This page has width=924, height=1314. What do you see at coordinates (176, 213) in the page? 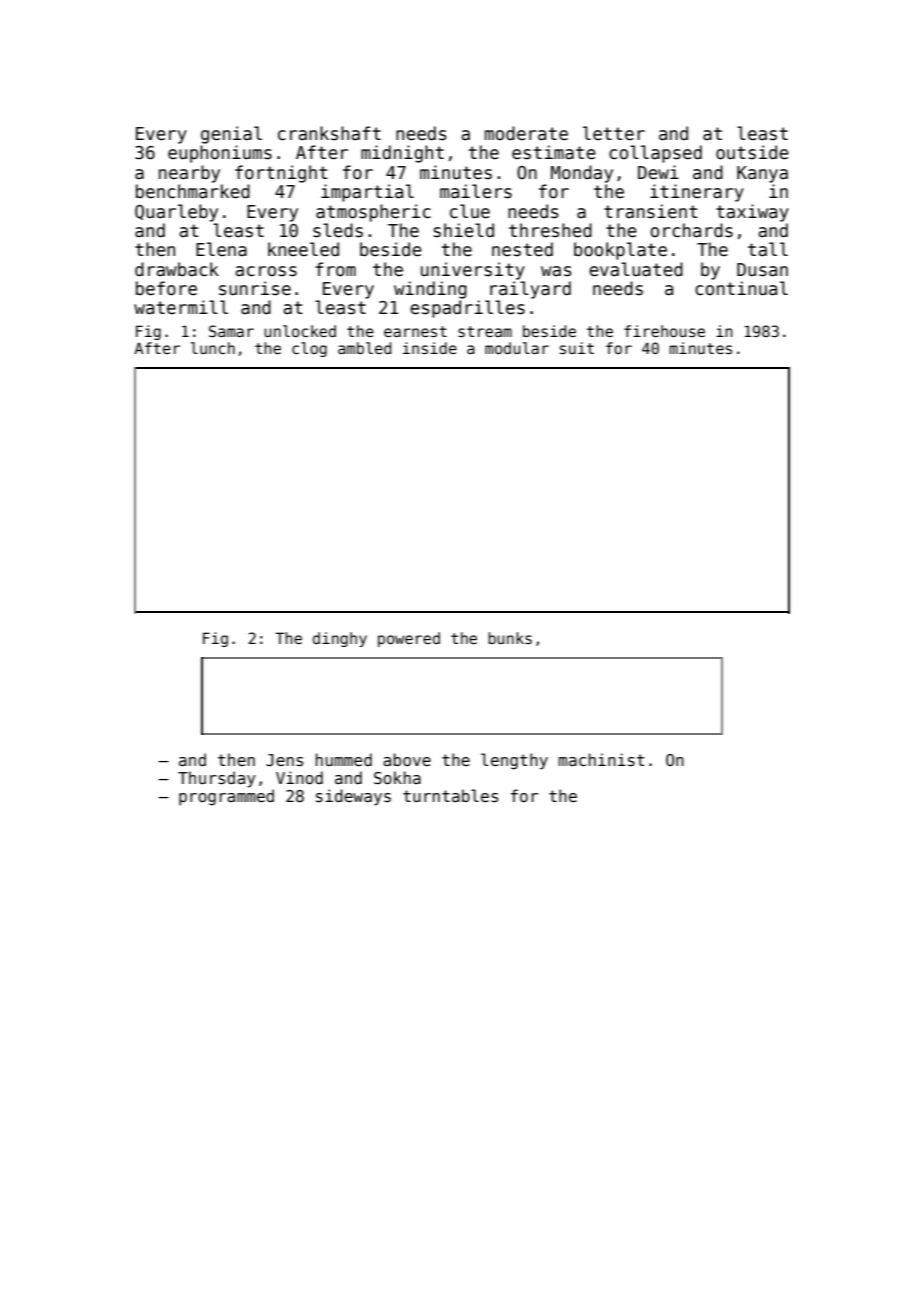
I see `Quarleby` at bounding box center [176, 213].
